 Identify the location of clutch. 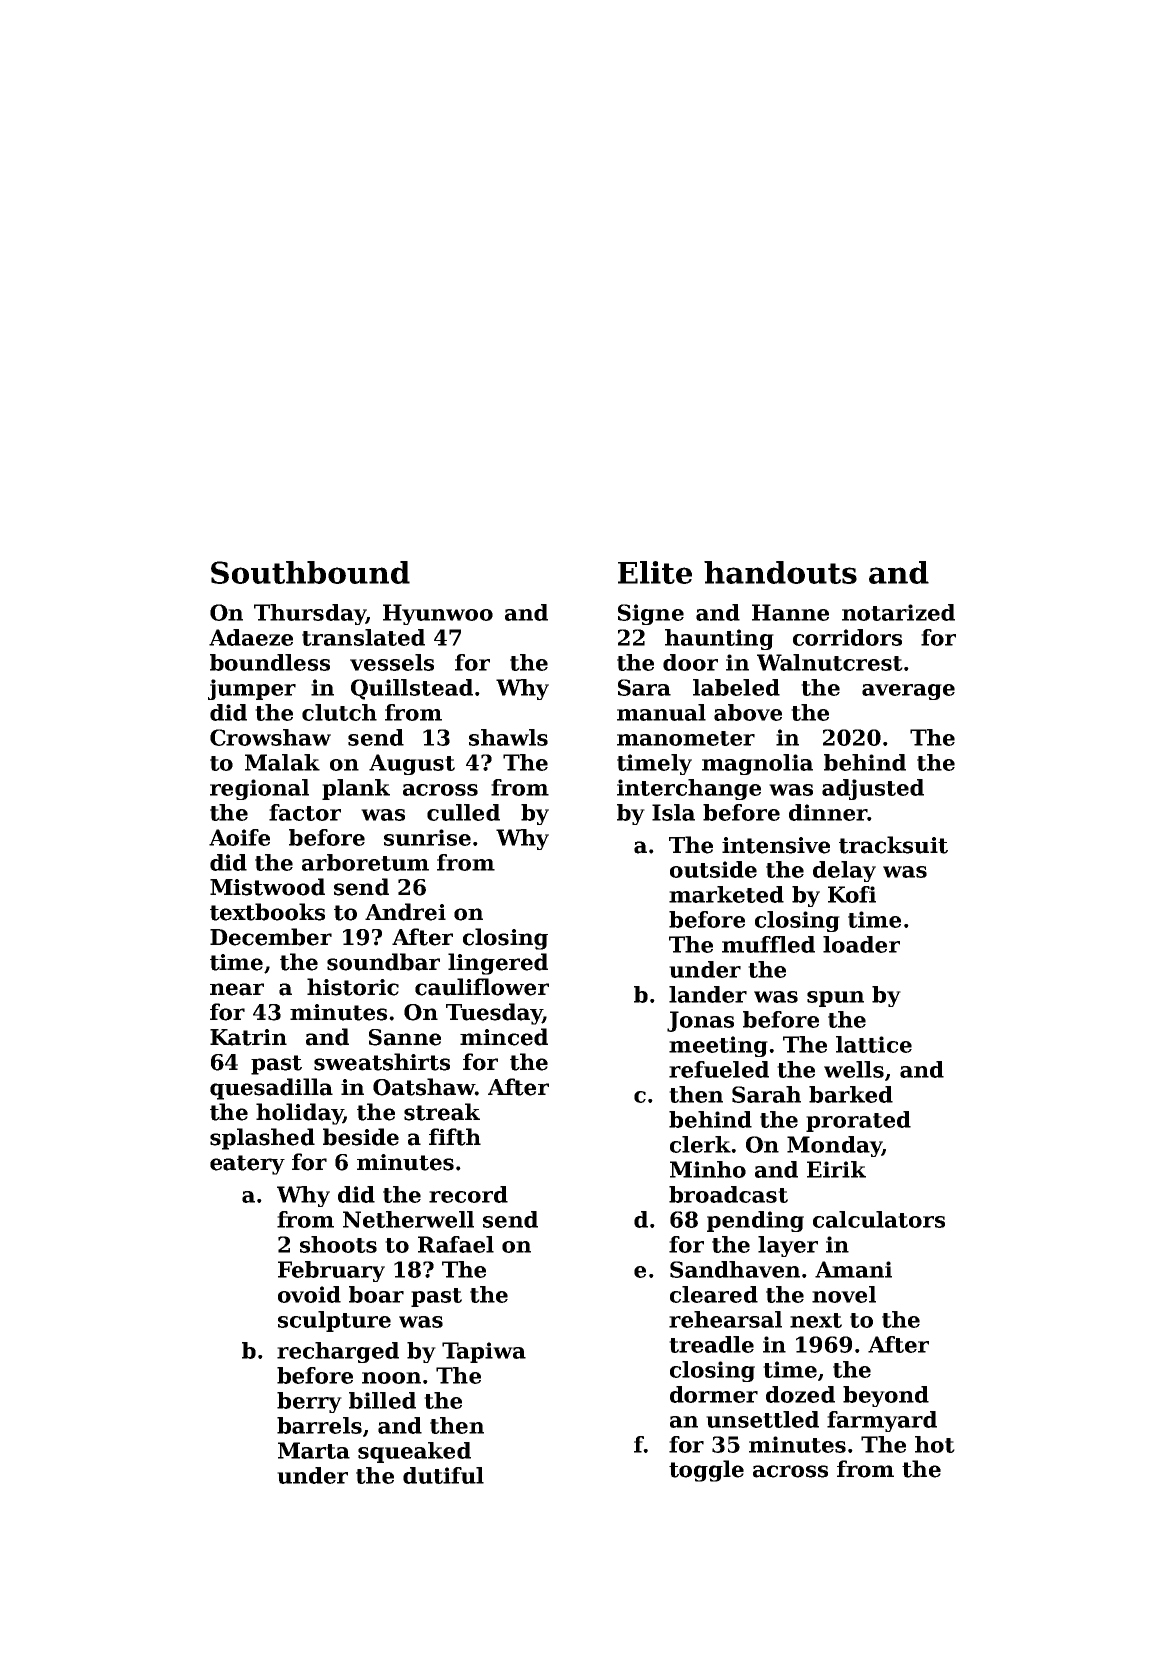
(339, 712).
